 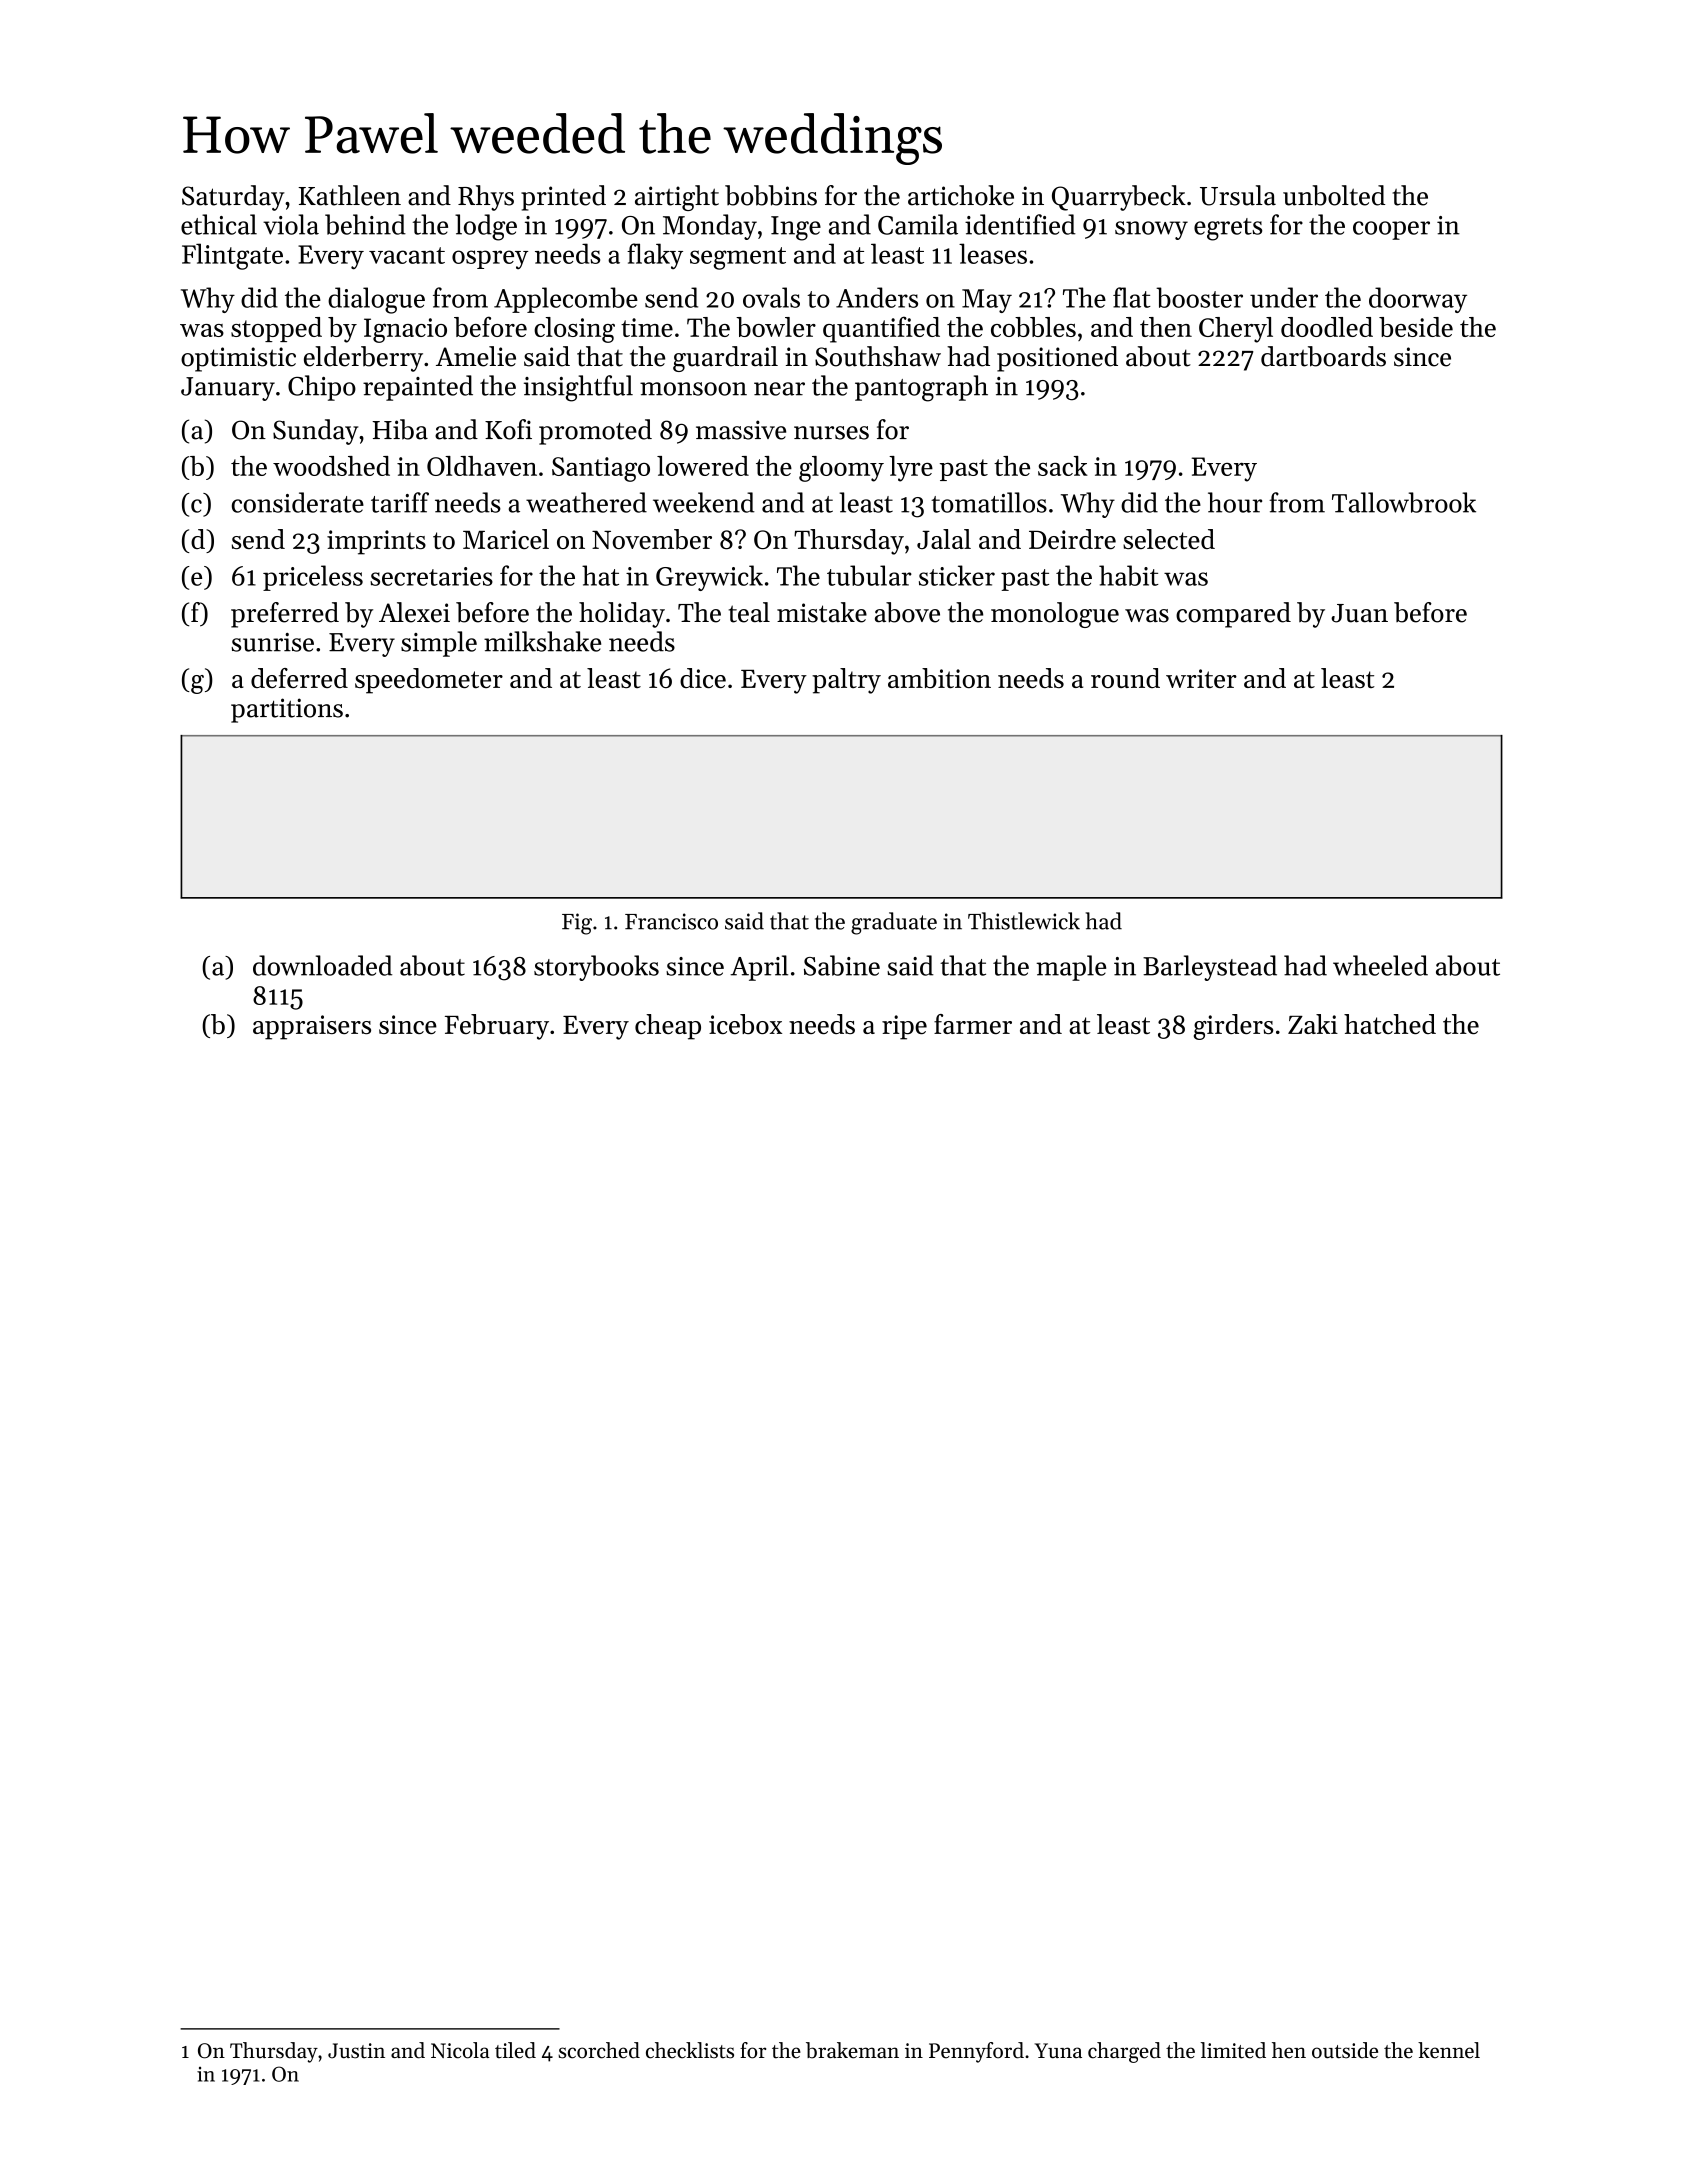 What do you see at coordinates (515, 2050) in the screenshot?
I see `tiled` at bounding box center [515, 2050].
